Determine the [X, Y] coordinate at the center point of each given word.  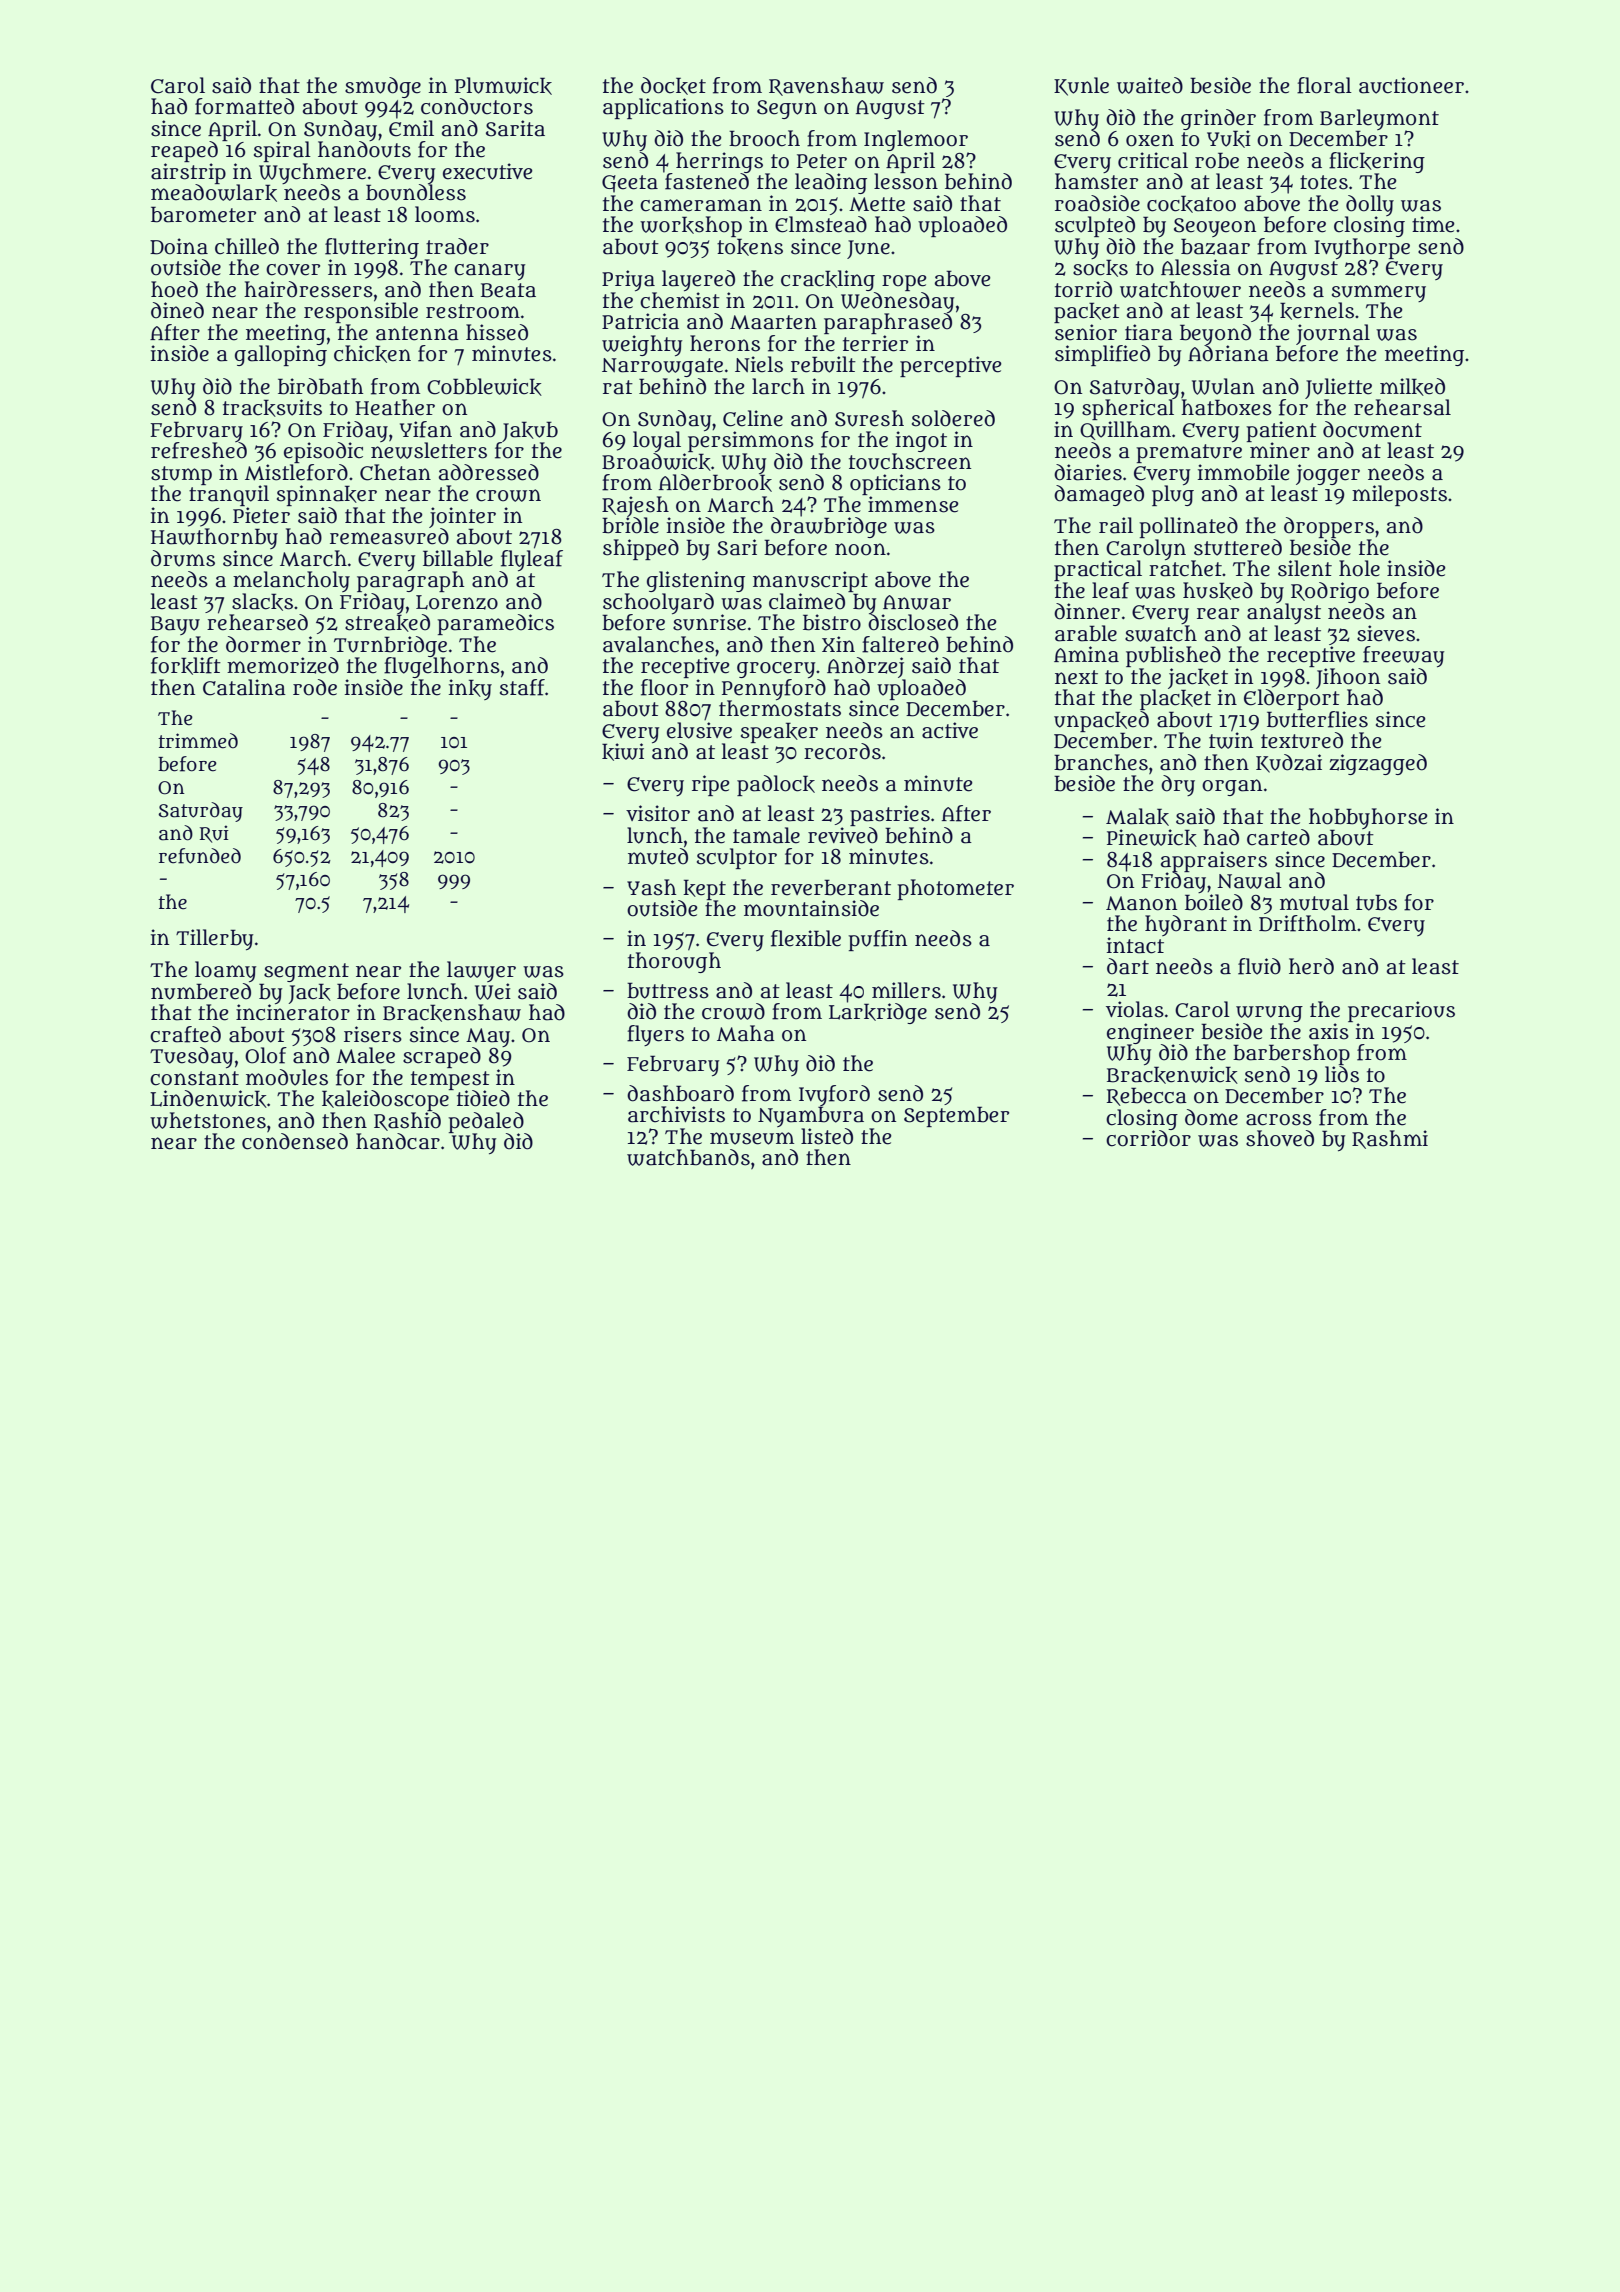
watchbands [688, 1157]
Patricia [640, 321]
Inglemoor [916, 140]
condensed [295, 1141]
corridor [1148, 1138]
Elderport [1292, 699]
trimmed [198, 741]
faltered [900, 644]
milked [1412, 387]
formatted [244, 106]
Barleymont [1379, 119]
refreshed [199, 450]
